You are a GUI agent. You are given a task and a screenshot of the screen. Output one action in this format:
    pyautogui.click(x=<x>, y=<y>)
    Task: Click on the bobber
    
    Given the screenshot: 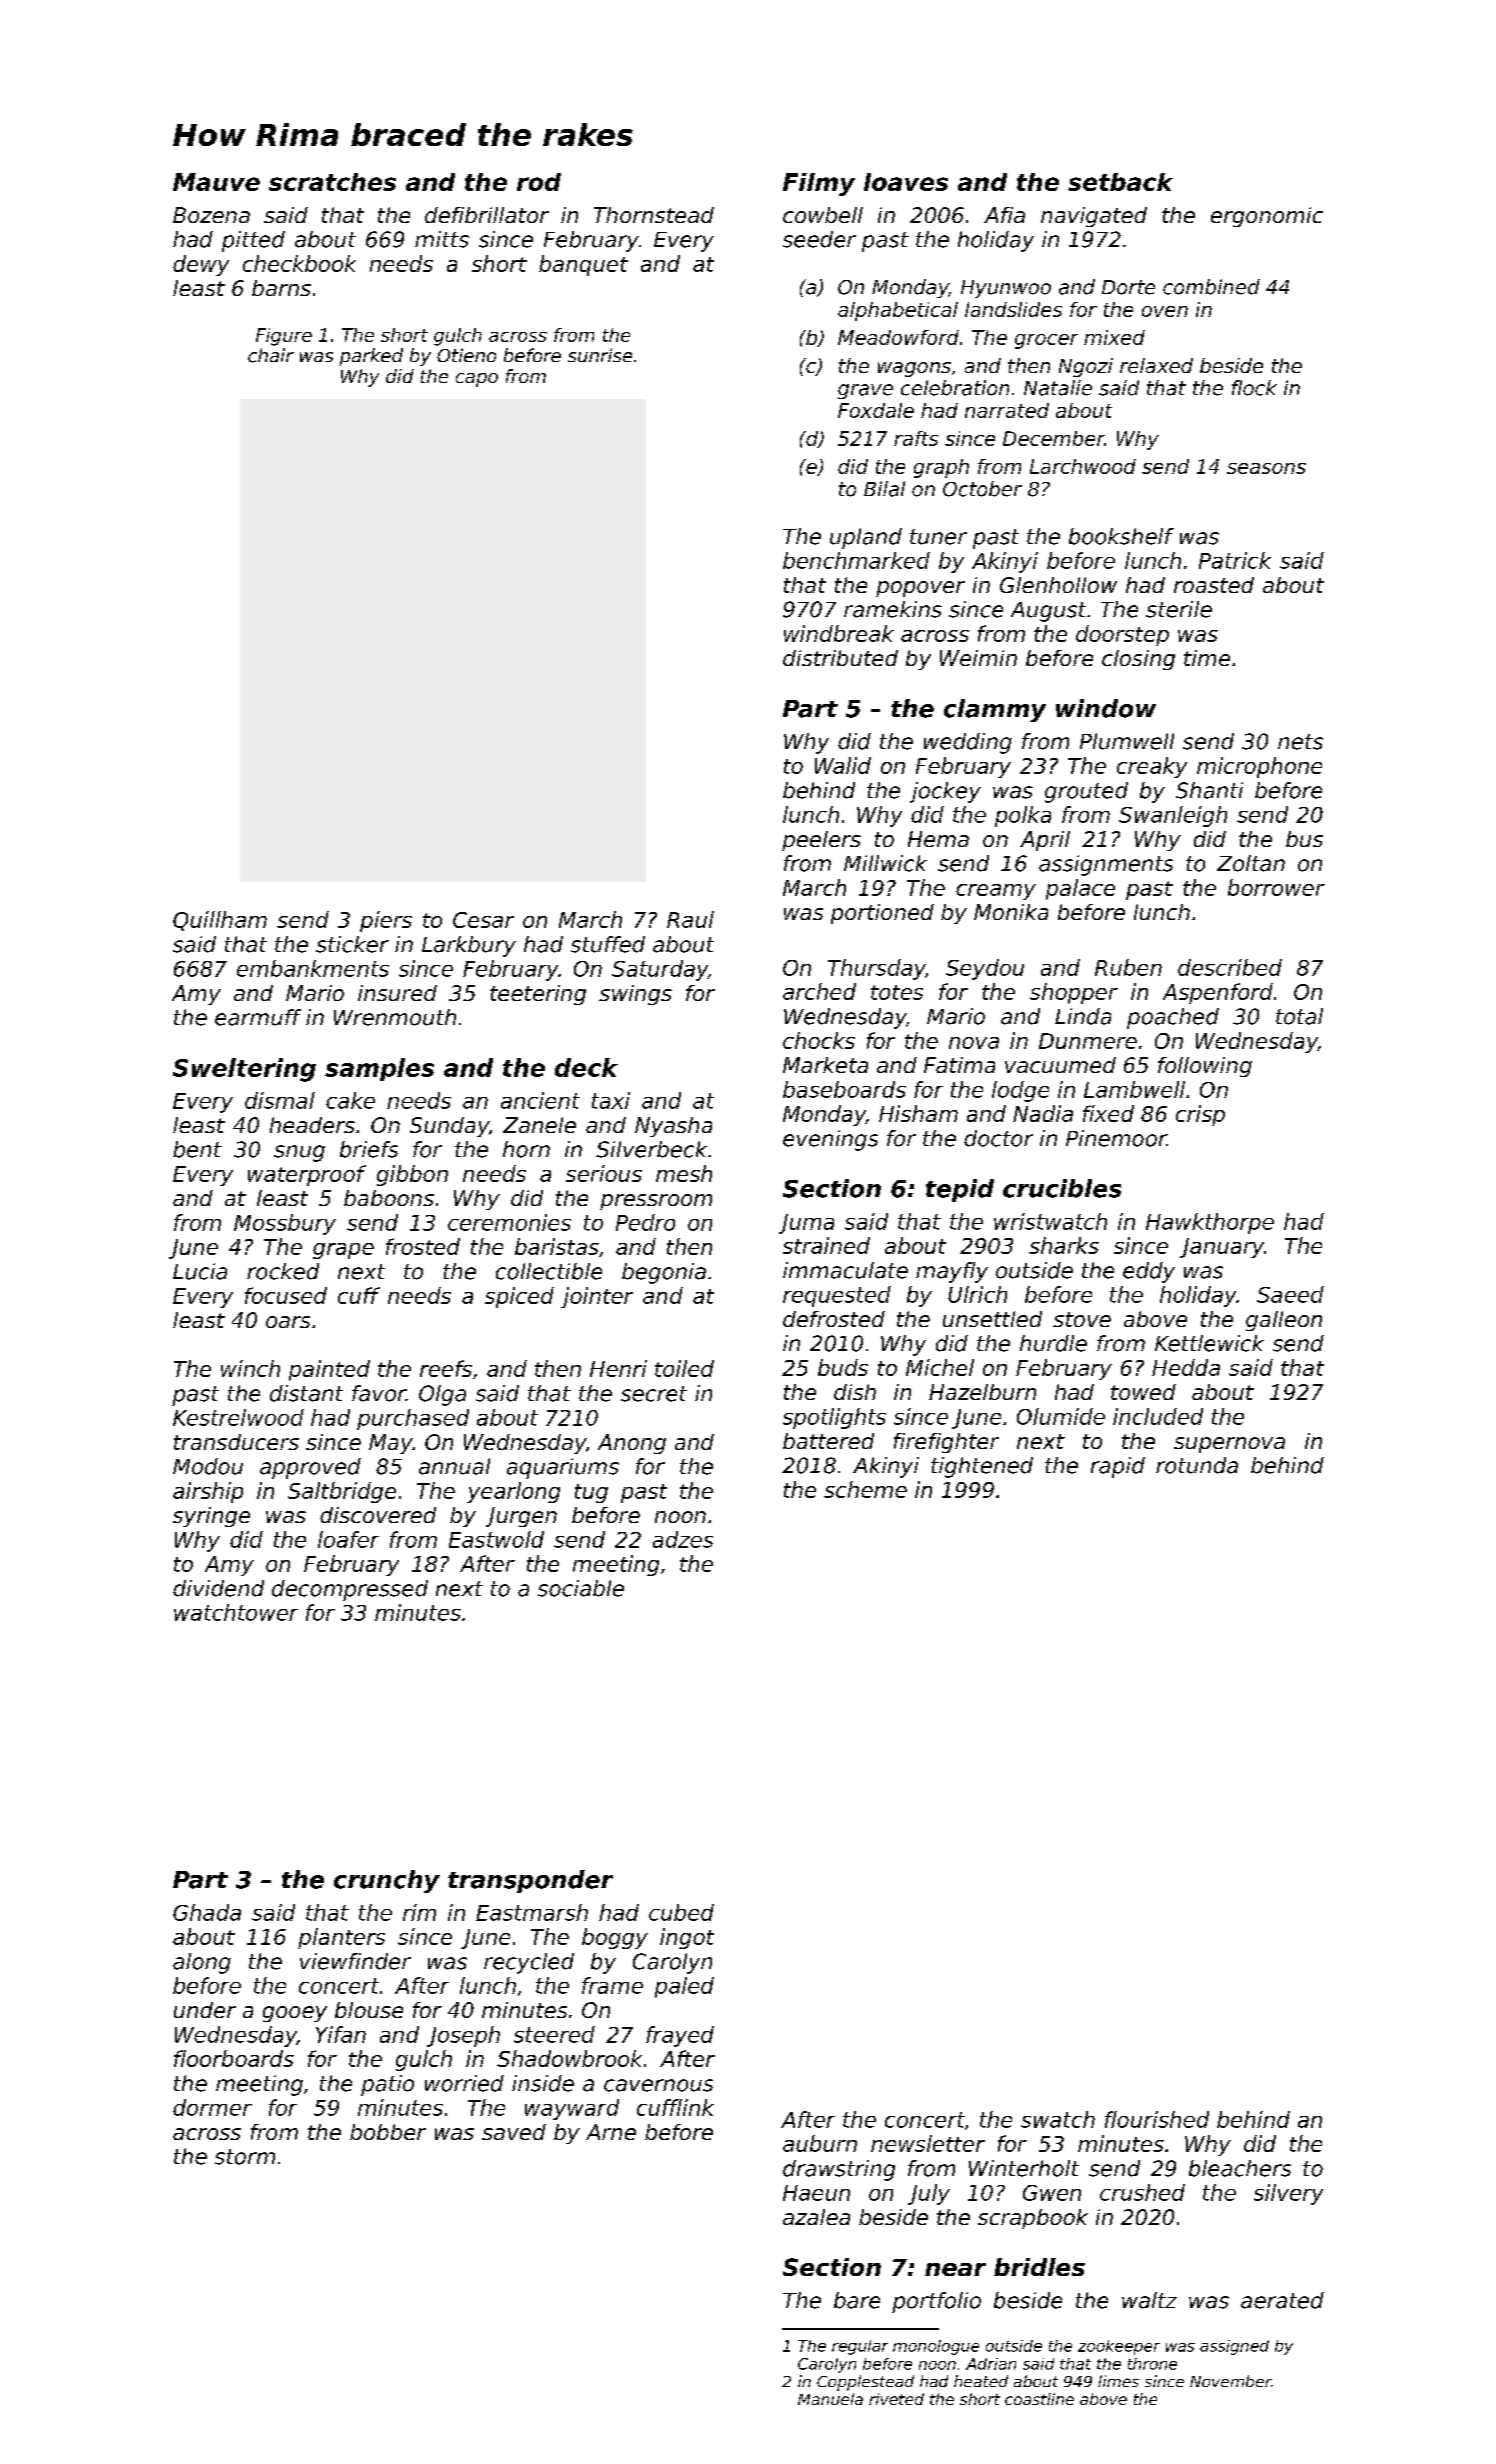 What is the action you would take?
    pyautogui.click(x=388, y=2132)
